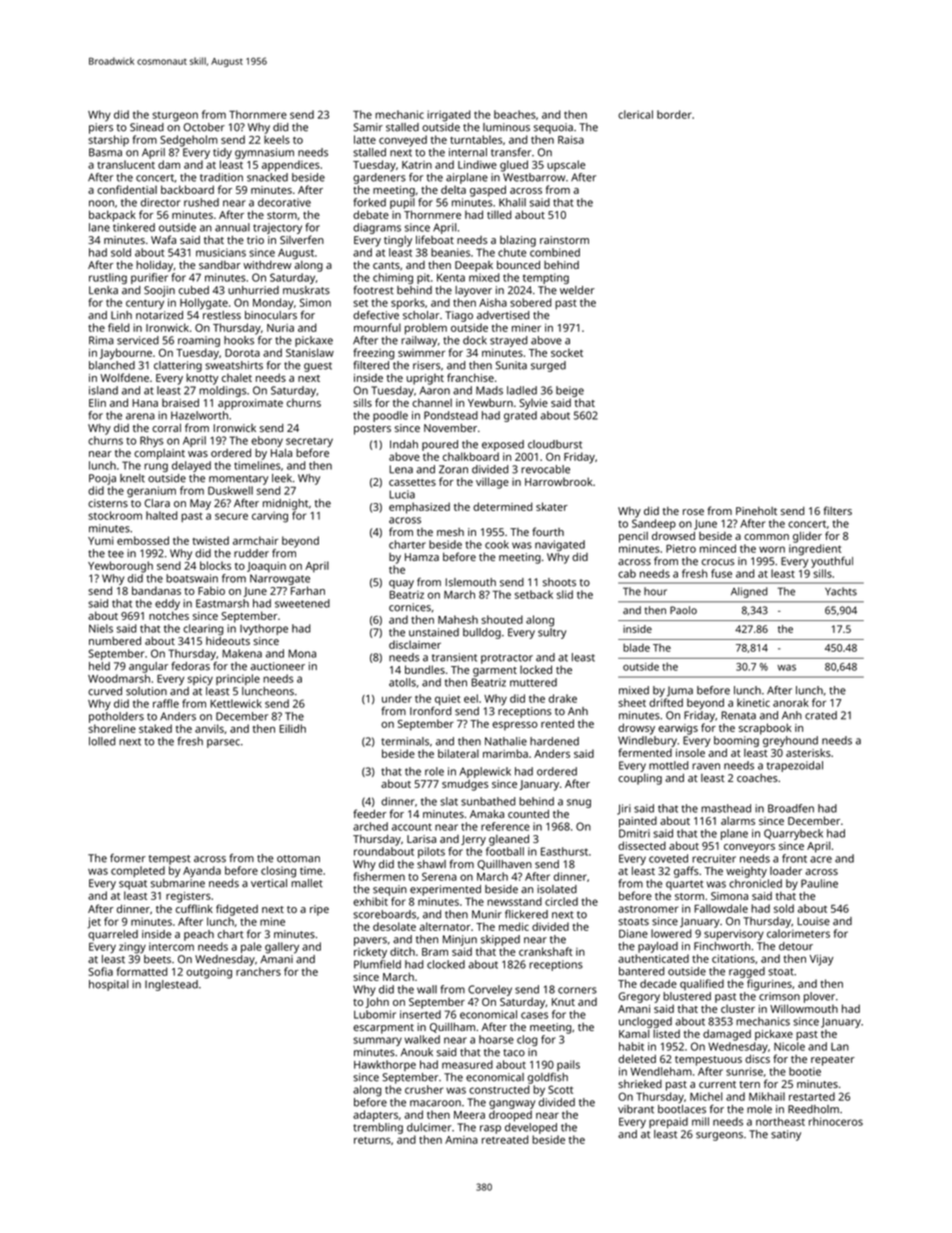  Describe the element at coordinates (369, 813) in the page. I see `feeder` at that location.
